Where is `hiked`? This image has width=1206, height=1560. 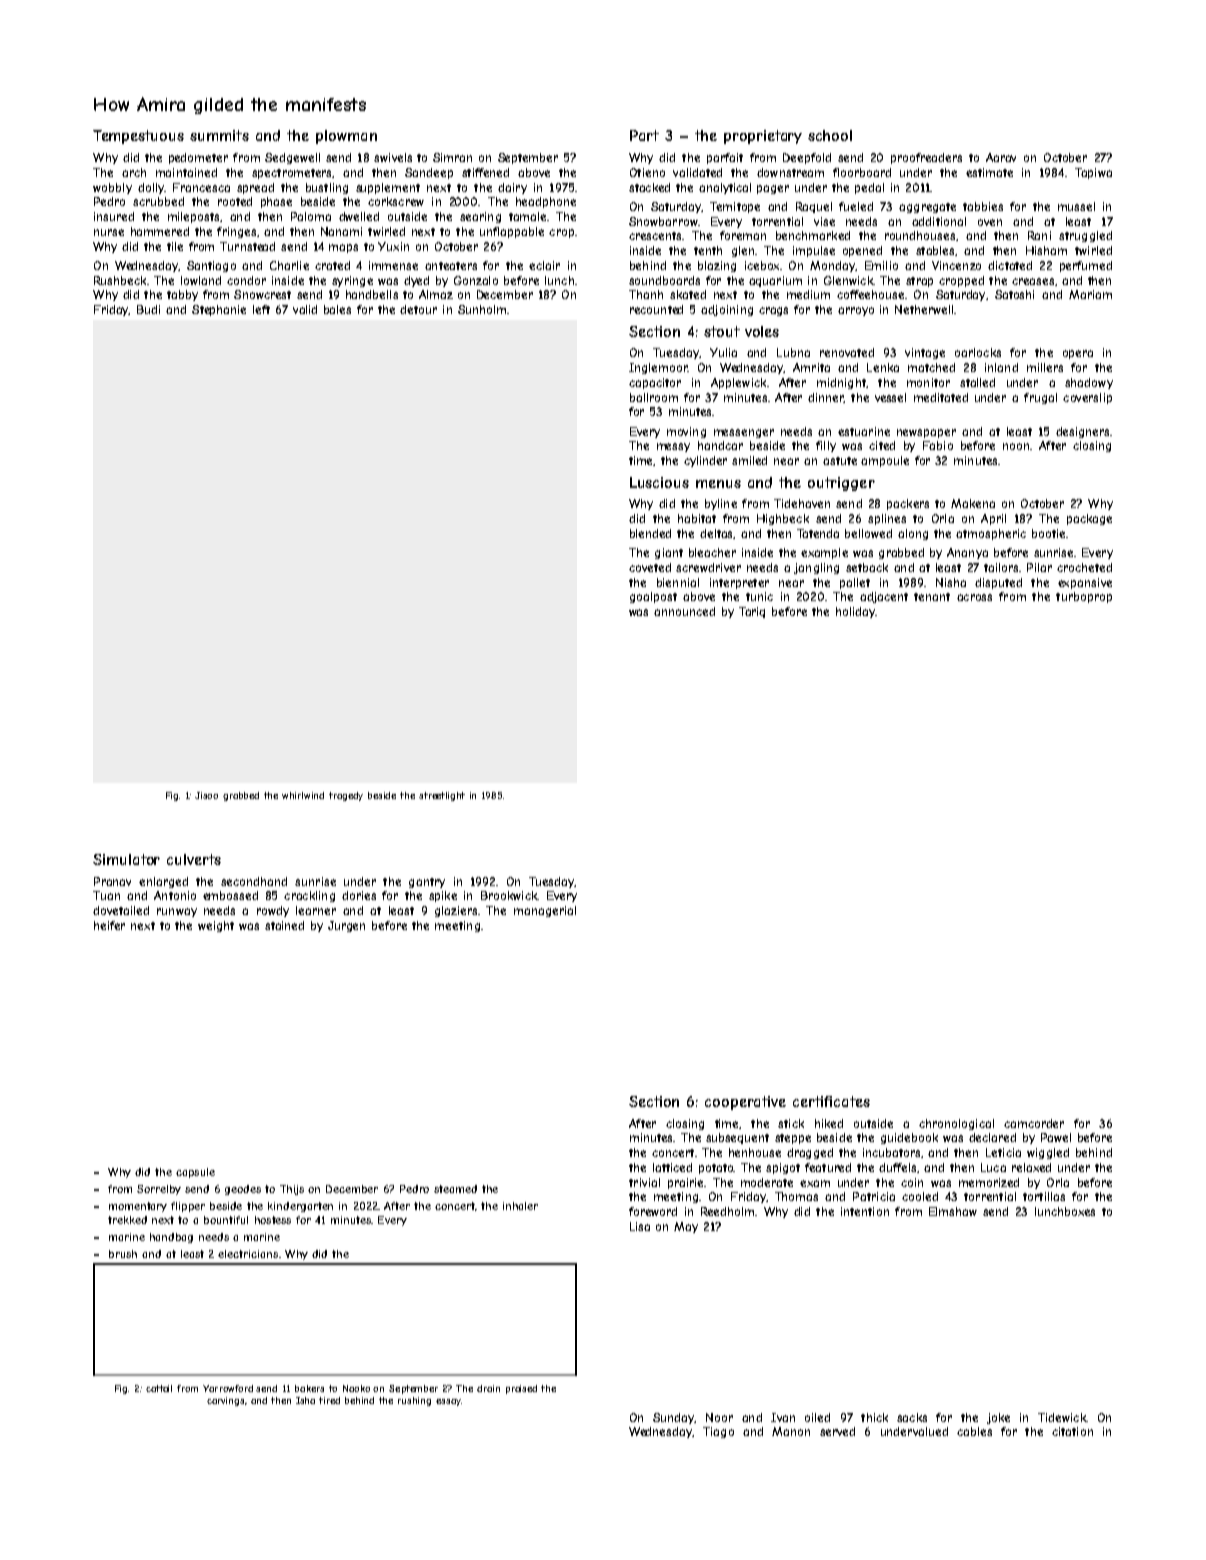
hiked is located at coordinates (829, 1123).
